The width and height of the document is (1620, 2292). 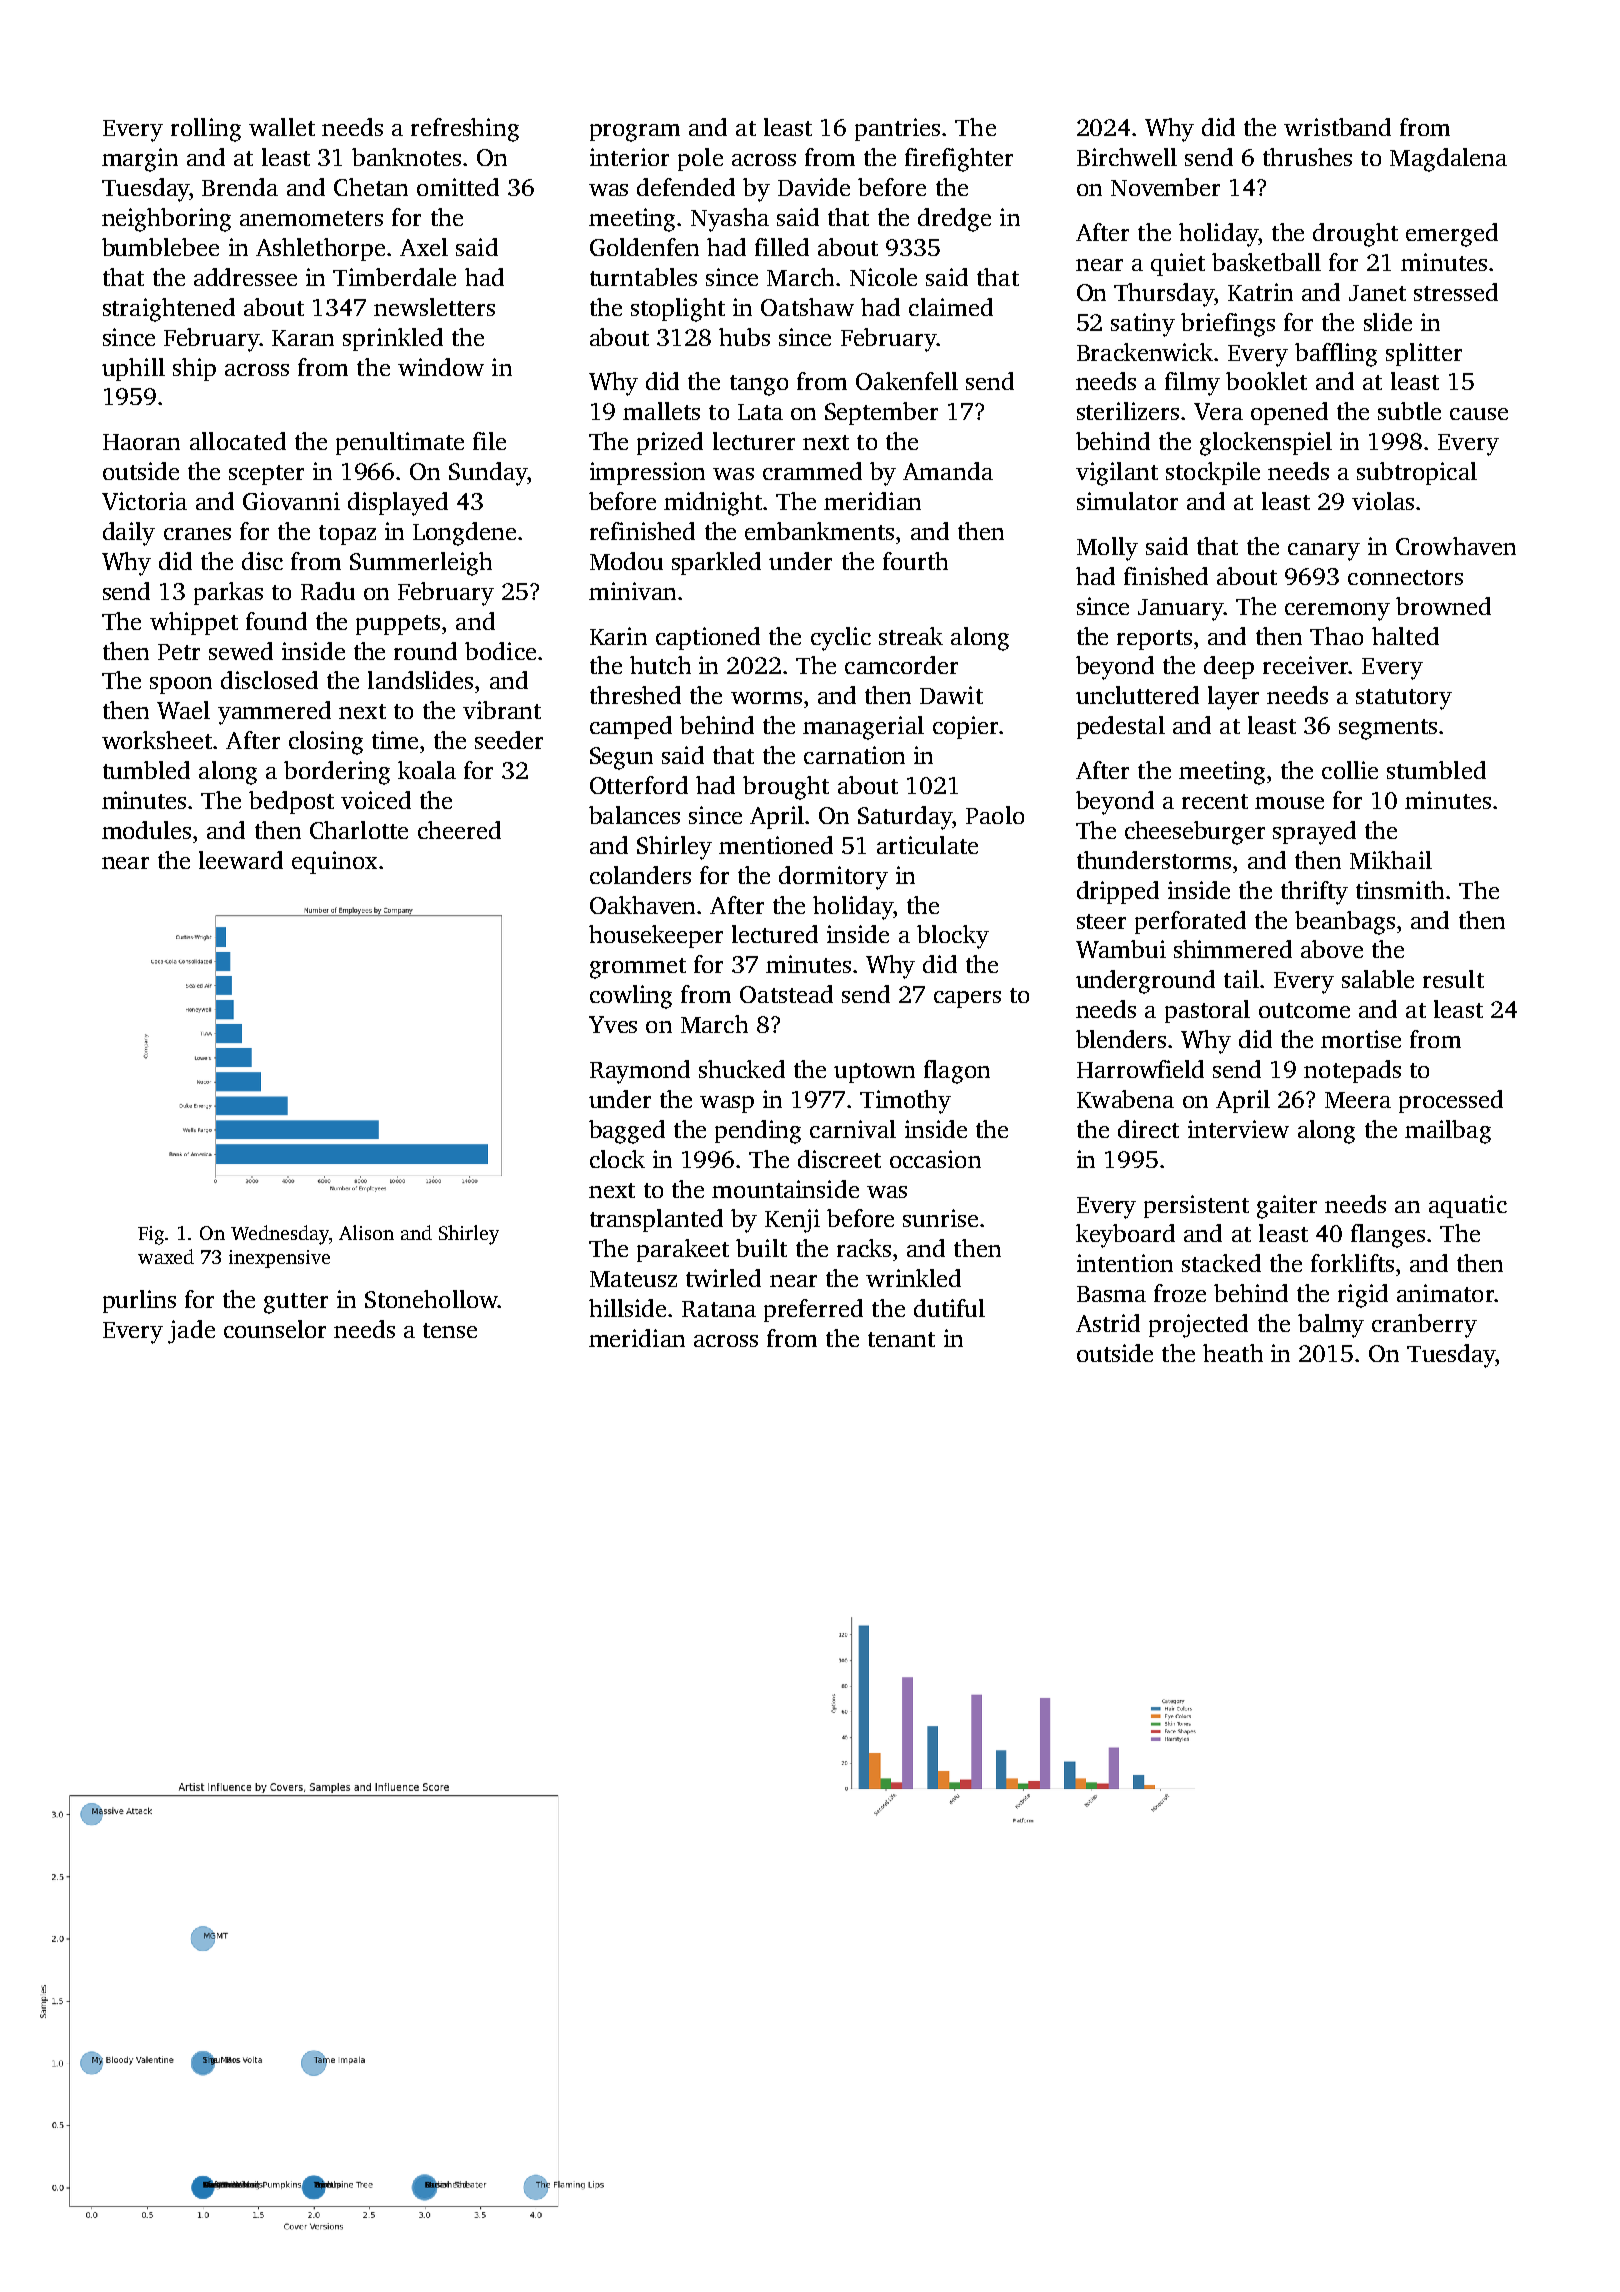 What do you see at coordinates (613, 1024) in the document?
I see `Yves` at bounding box center [613, 1024].
